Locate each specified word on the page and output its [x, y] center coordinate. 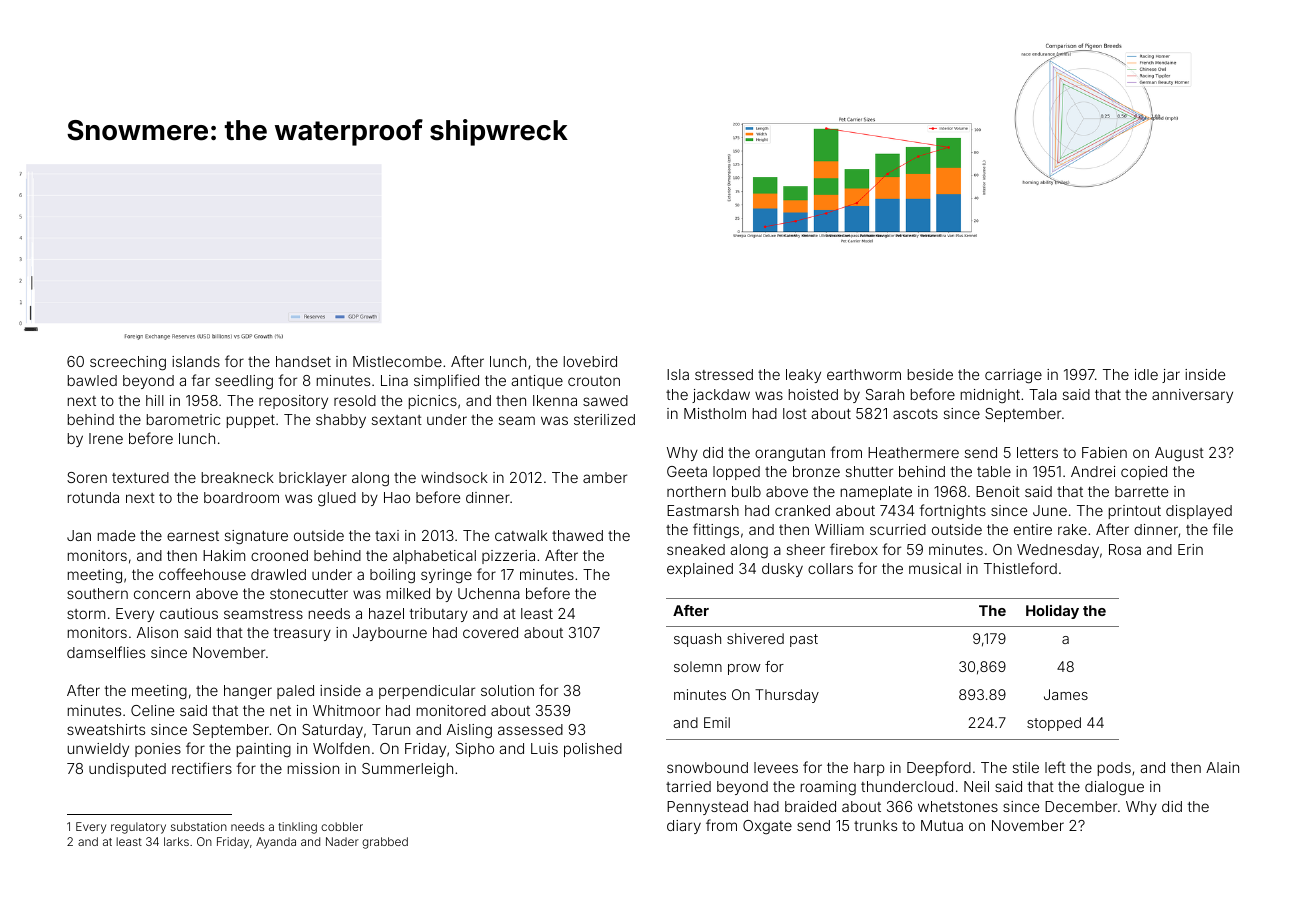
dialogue [1114, 788]
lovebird [590, 361]
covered [490, 632]
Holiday [1052, 612]
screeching [128, 363]
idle [1146, 374]
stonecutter [309, 594]
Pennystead [707, 808]
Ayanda [276, 843]
